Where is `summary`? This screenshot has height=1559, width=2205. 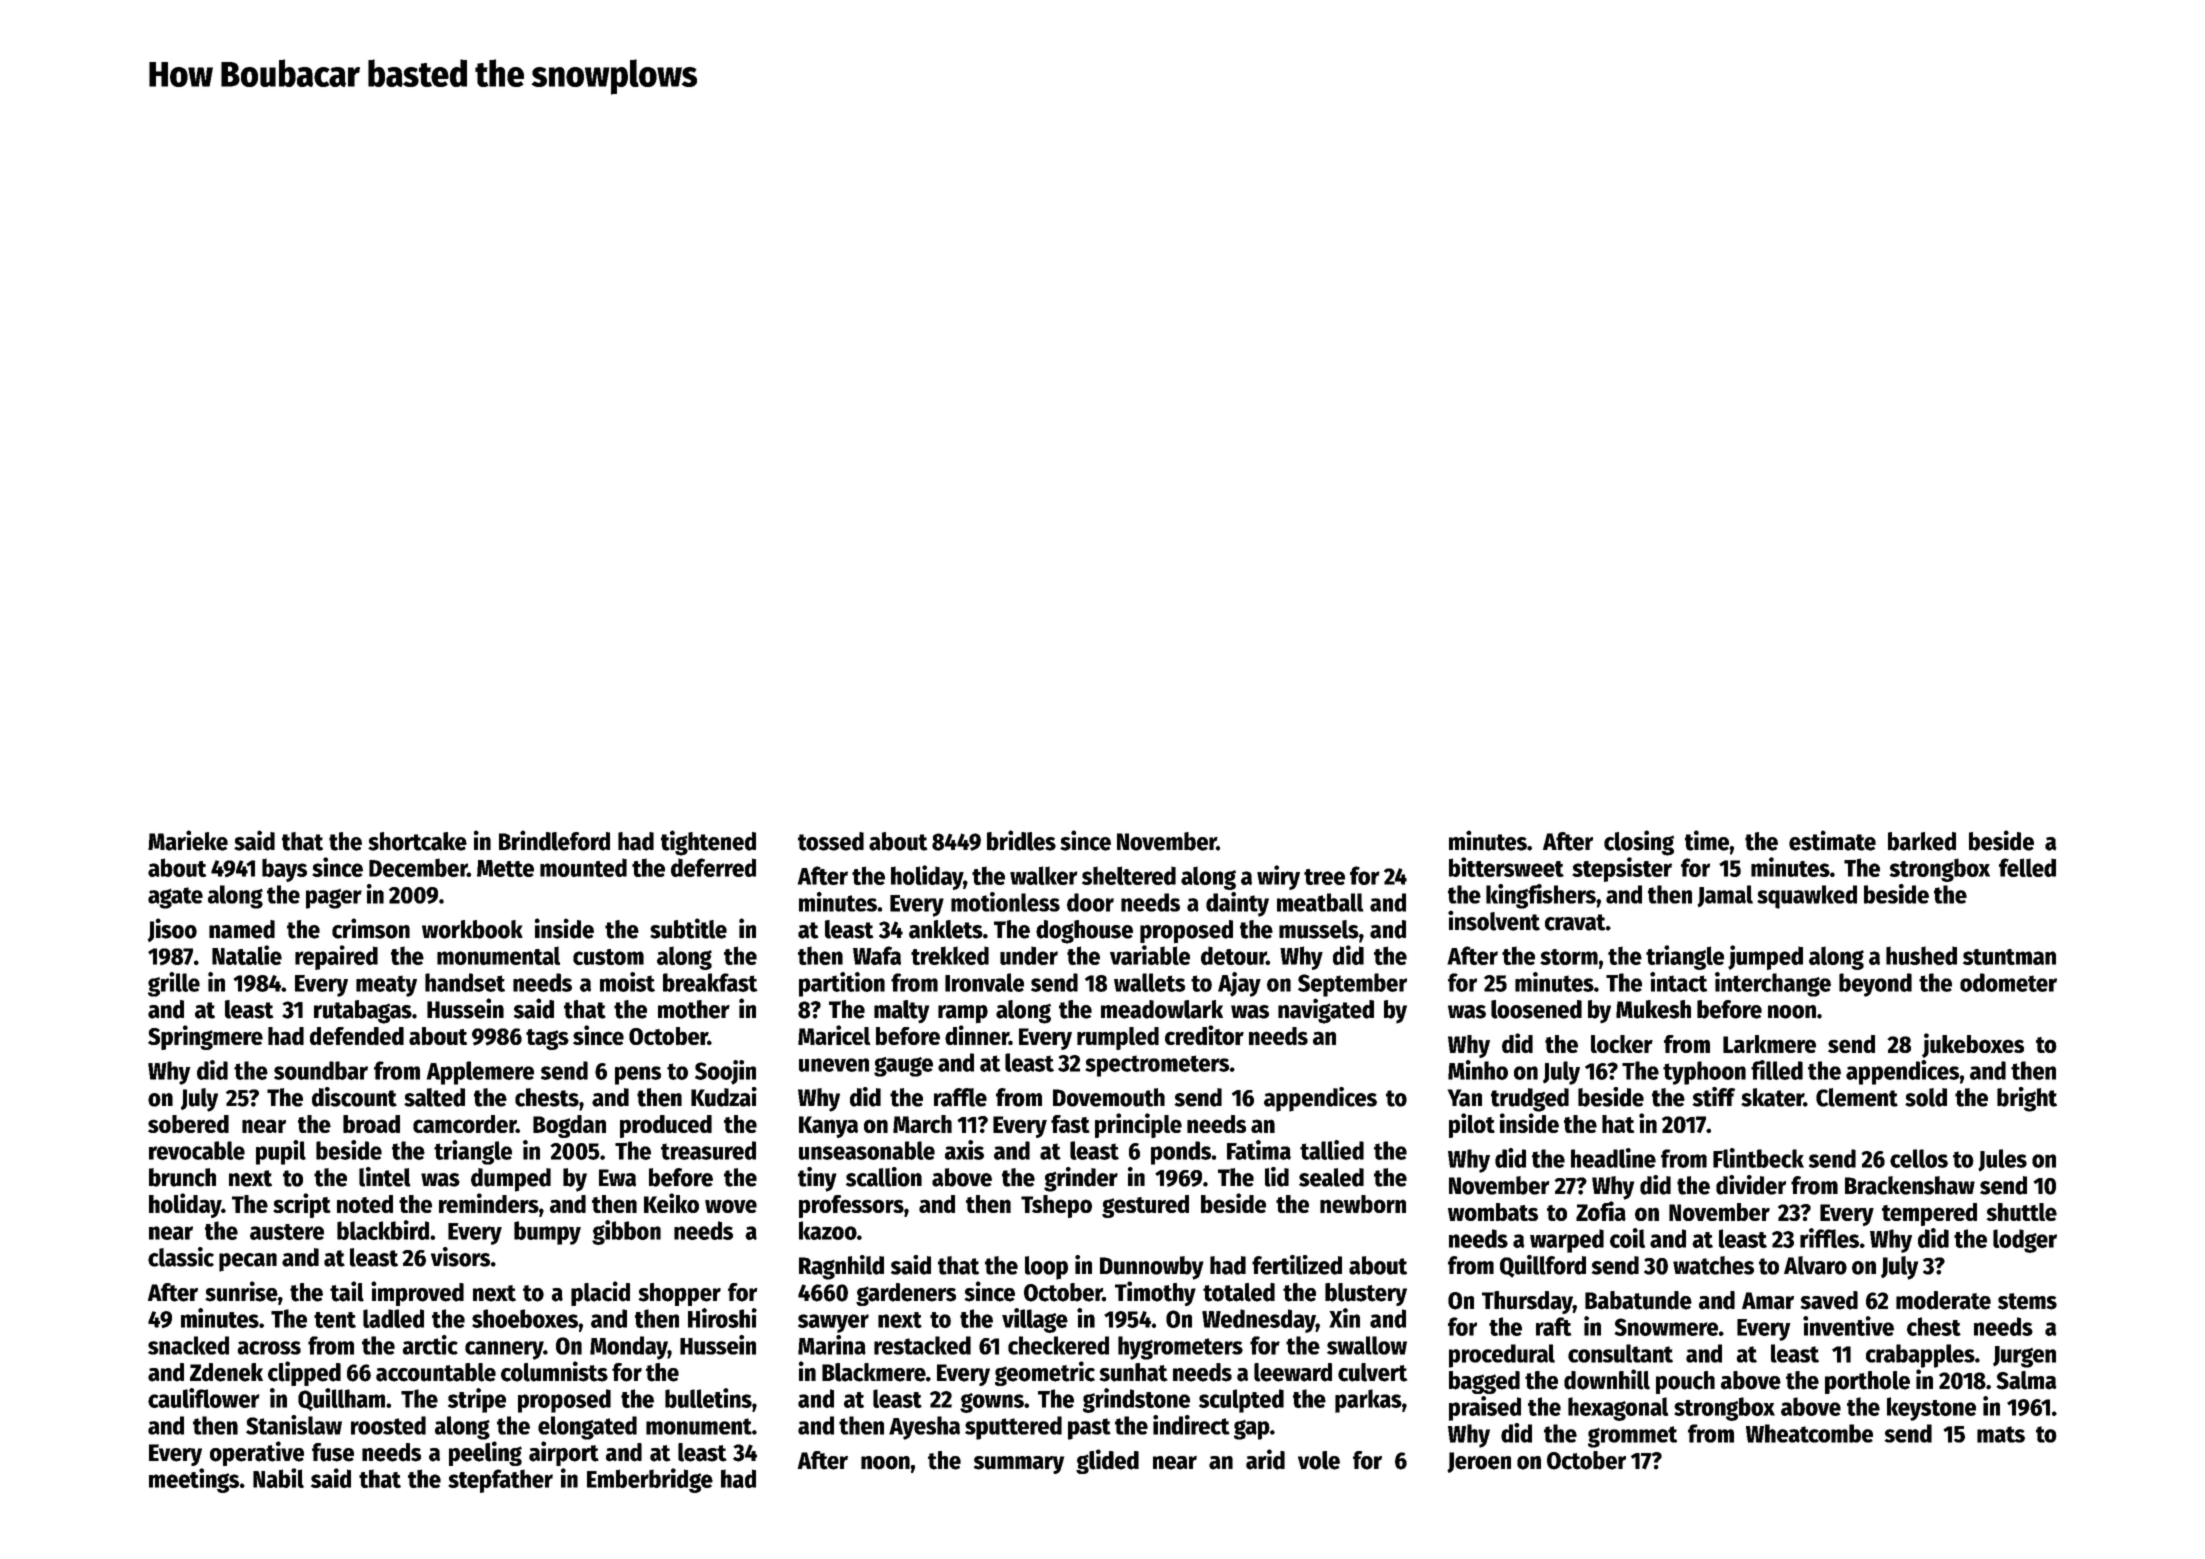
summary is located at coordinates (1019, 1465).
